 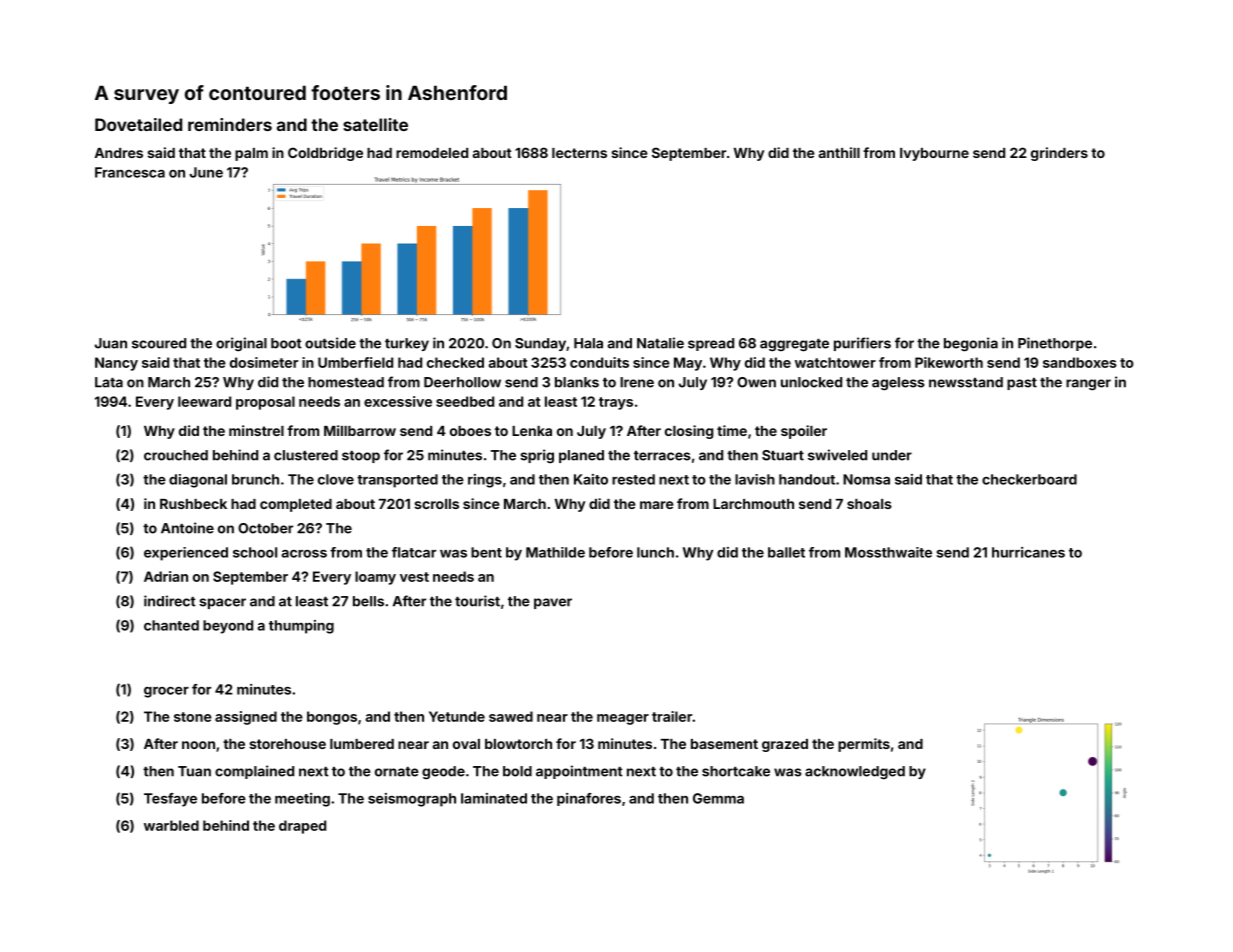 I want to click on bent, so click(x=486, y=552).
